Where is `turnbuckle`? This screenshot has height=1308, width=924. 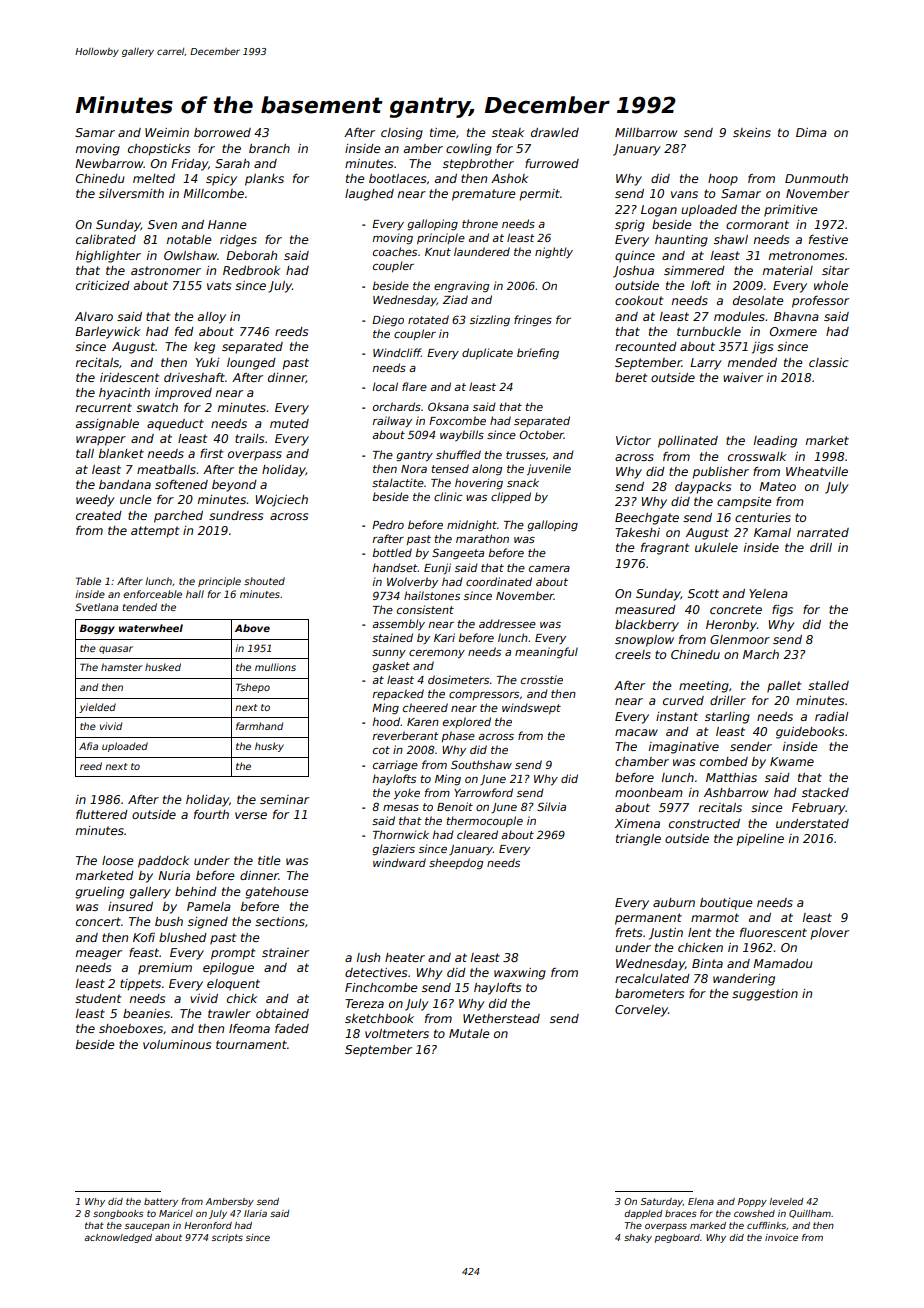
turnbuckle is located at coordinates (709, 331).
